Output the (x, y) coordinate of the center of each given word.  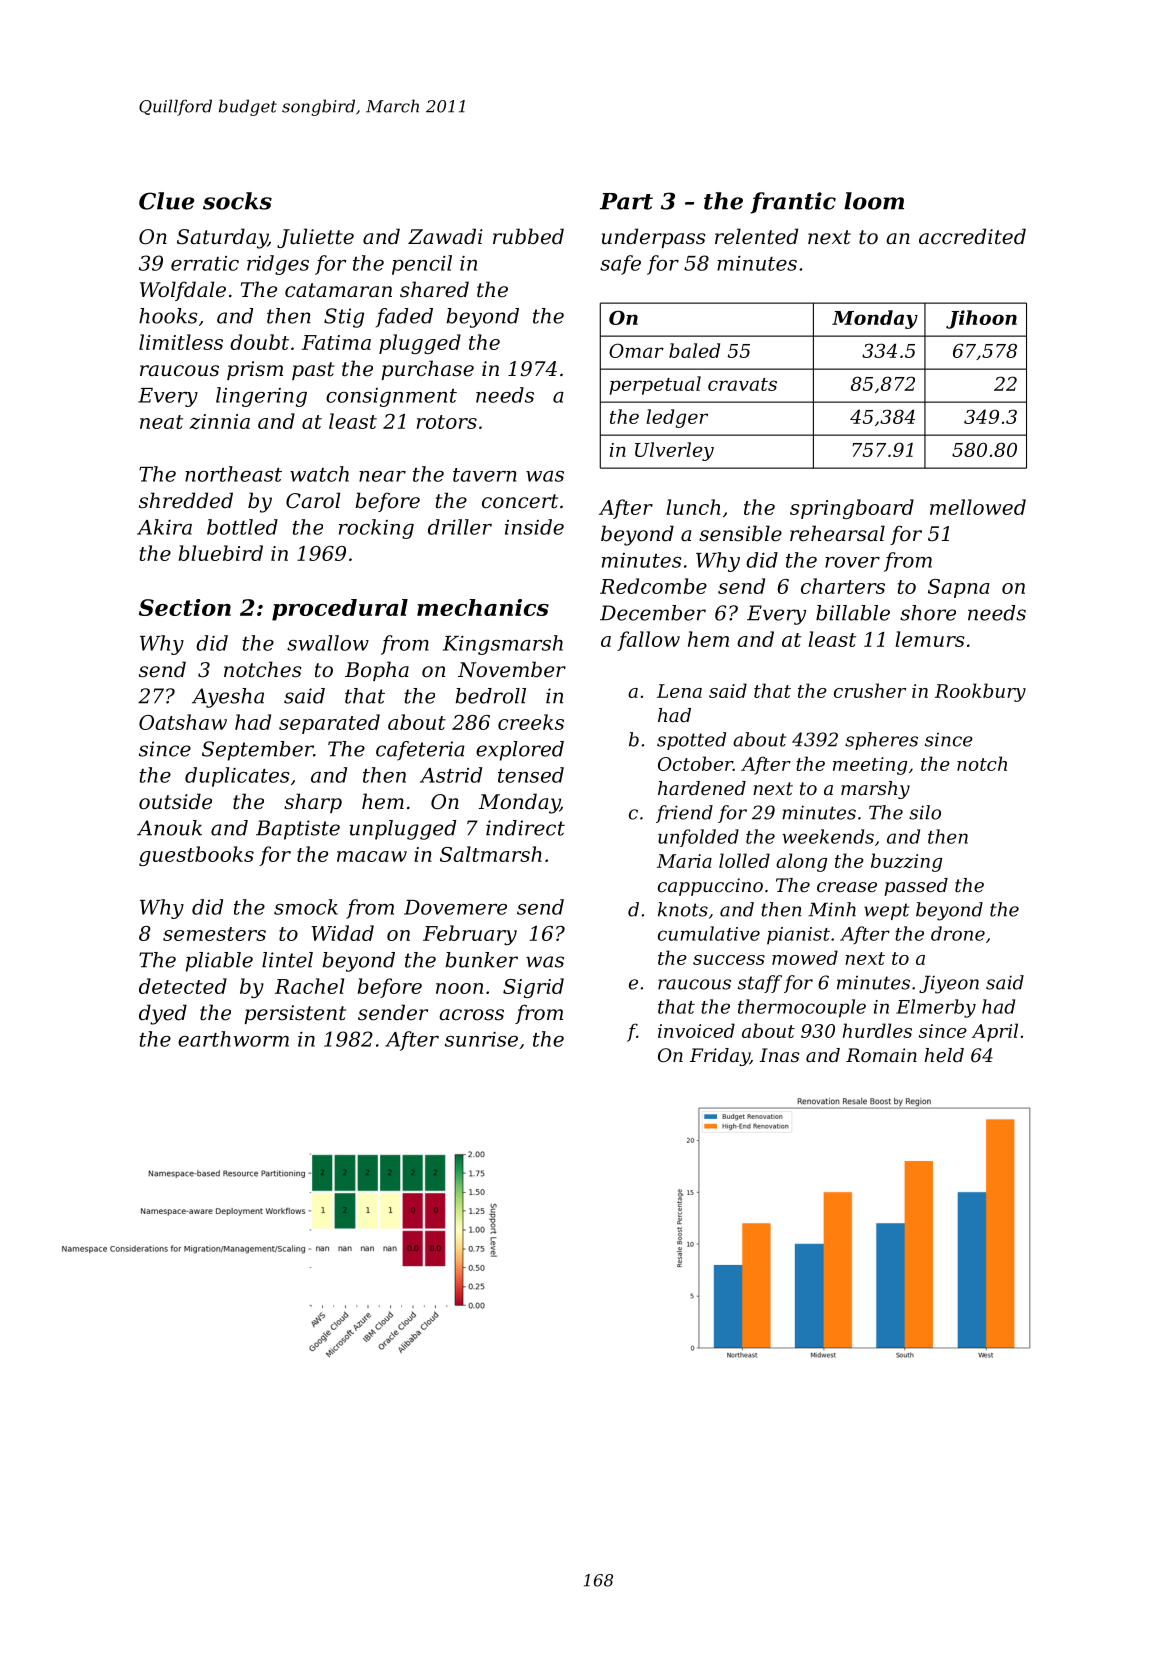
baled (694, 350)
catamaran (338, 290)
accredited (972, 236)
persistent (295, 1014)
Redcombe (653, 586)
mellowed (978, 507)
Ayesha (228, 698)
